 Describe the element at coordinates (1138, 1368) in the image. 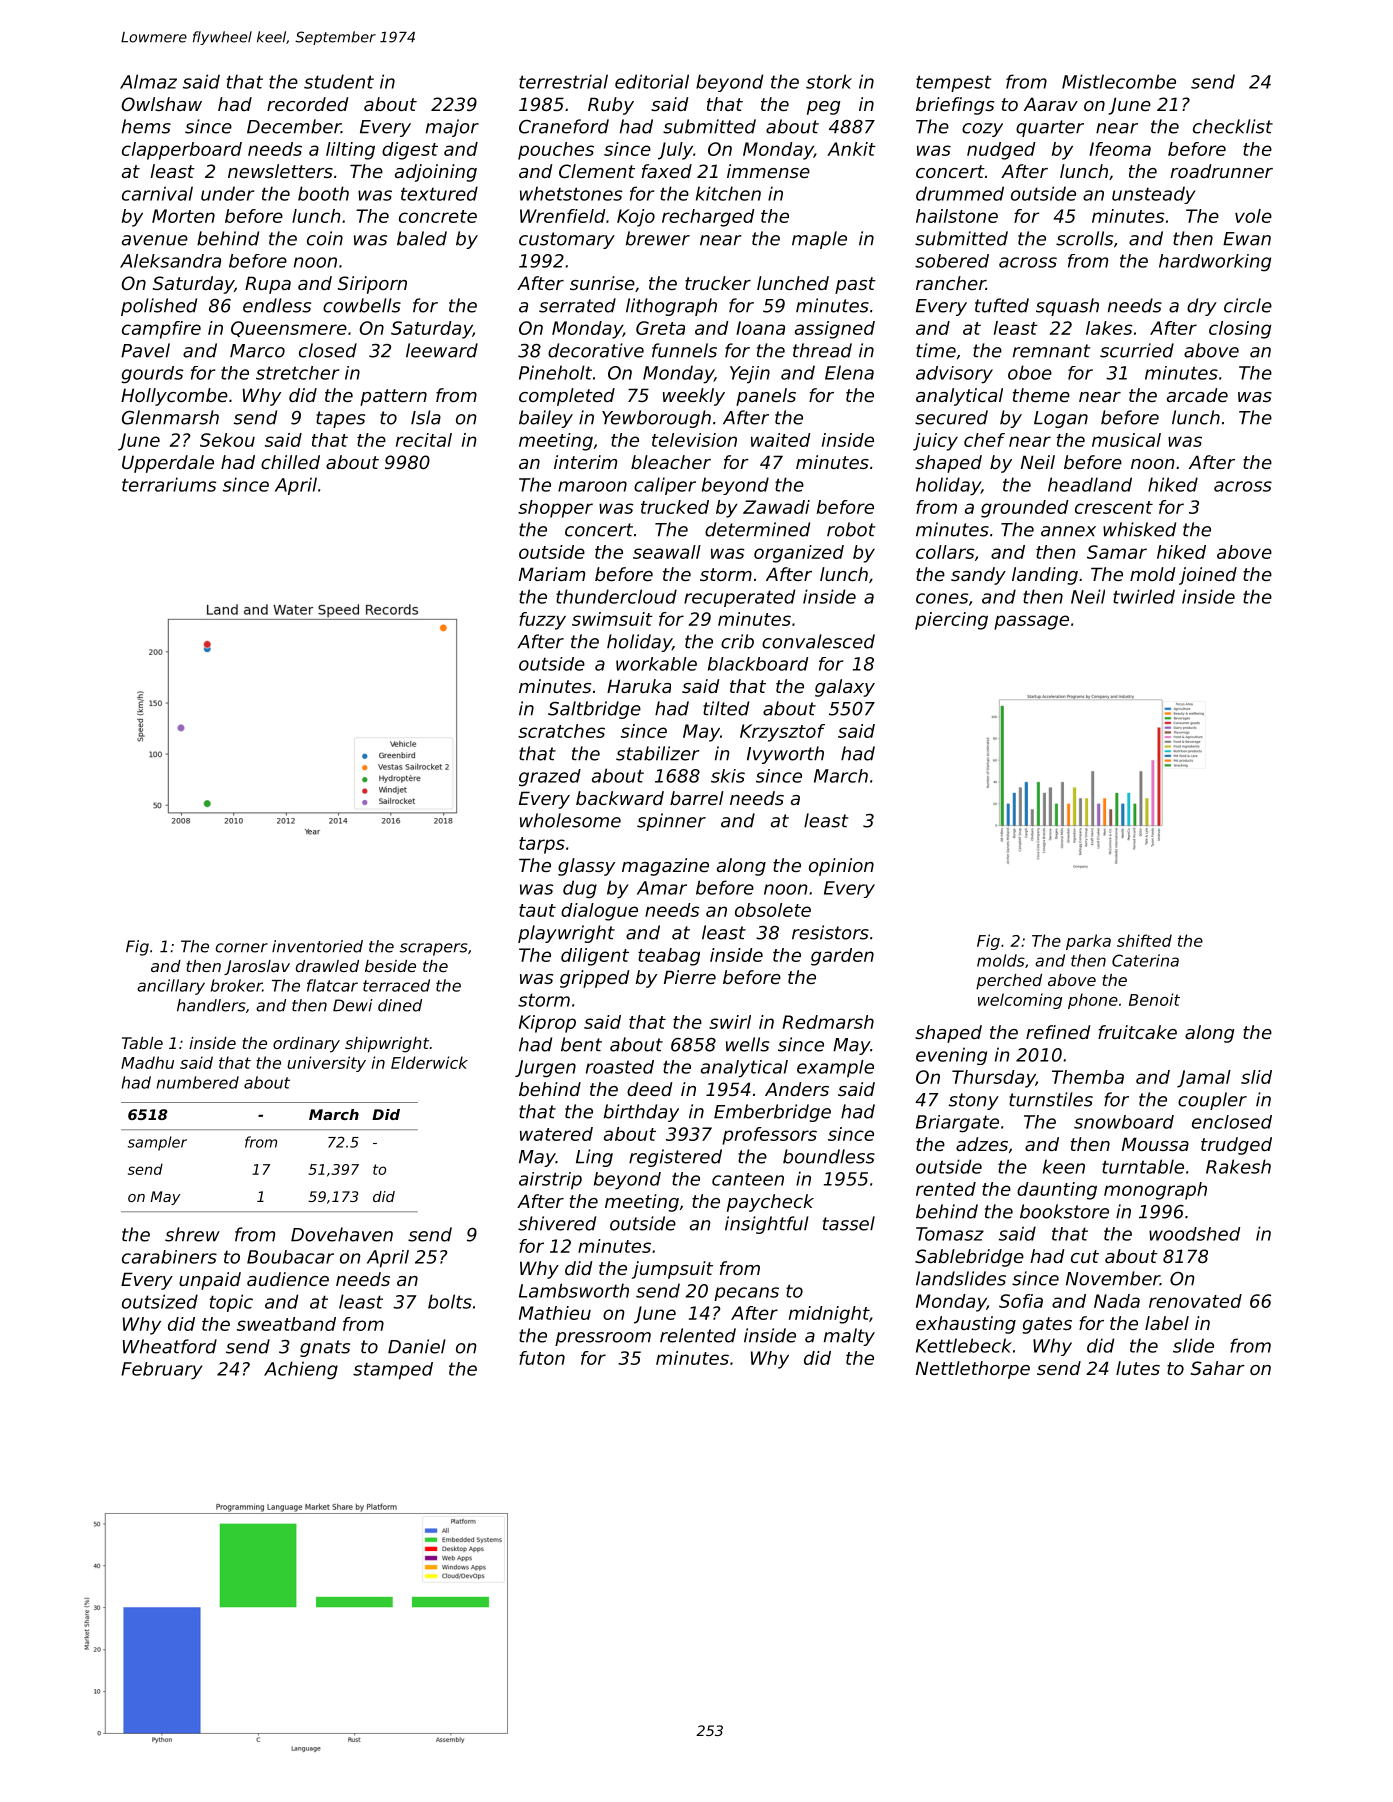

I see `lutes` at that location.
